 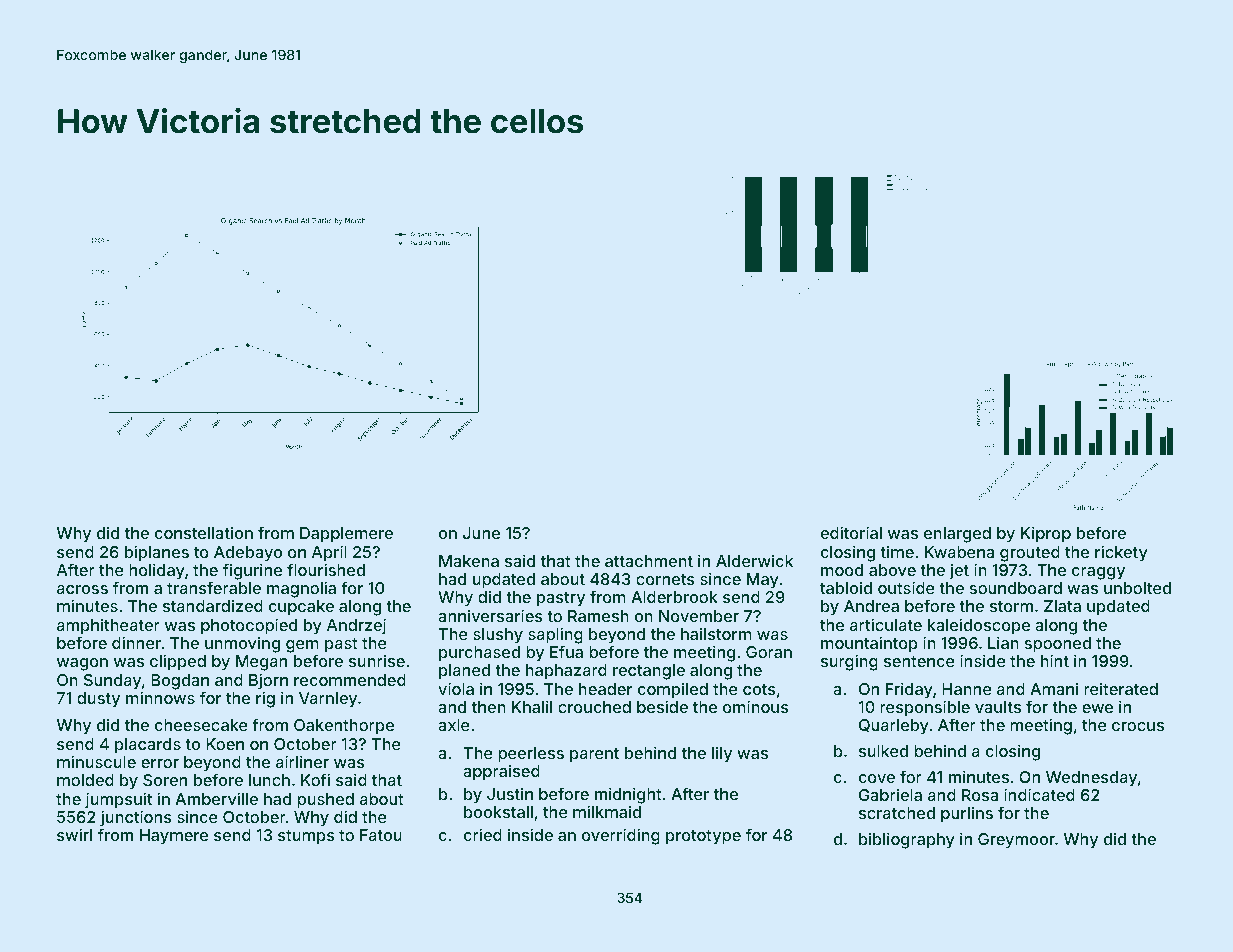 What do you see at coordinates (74, 834) in the page?
I see `swirl` at bounding box center [74, 834].
